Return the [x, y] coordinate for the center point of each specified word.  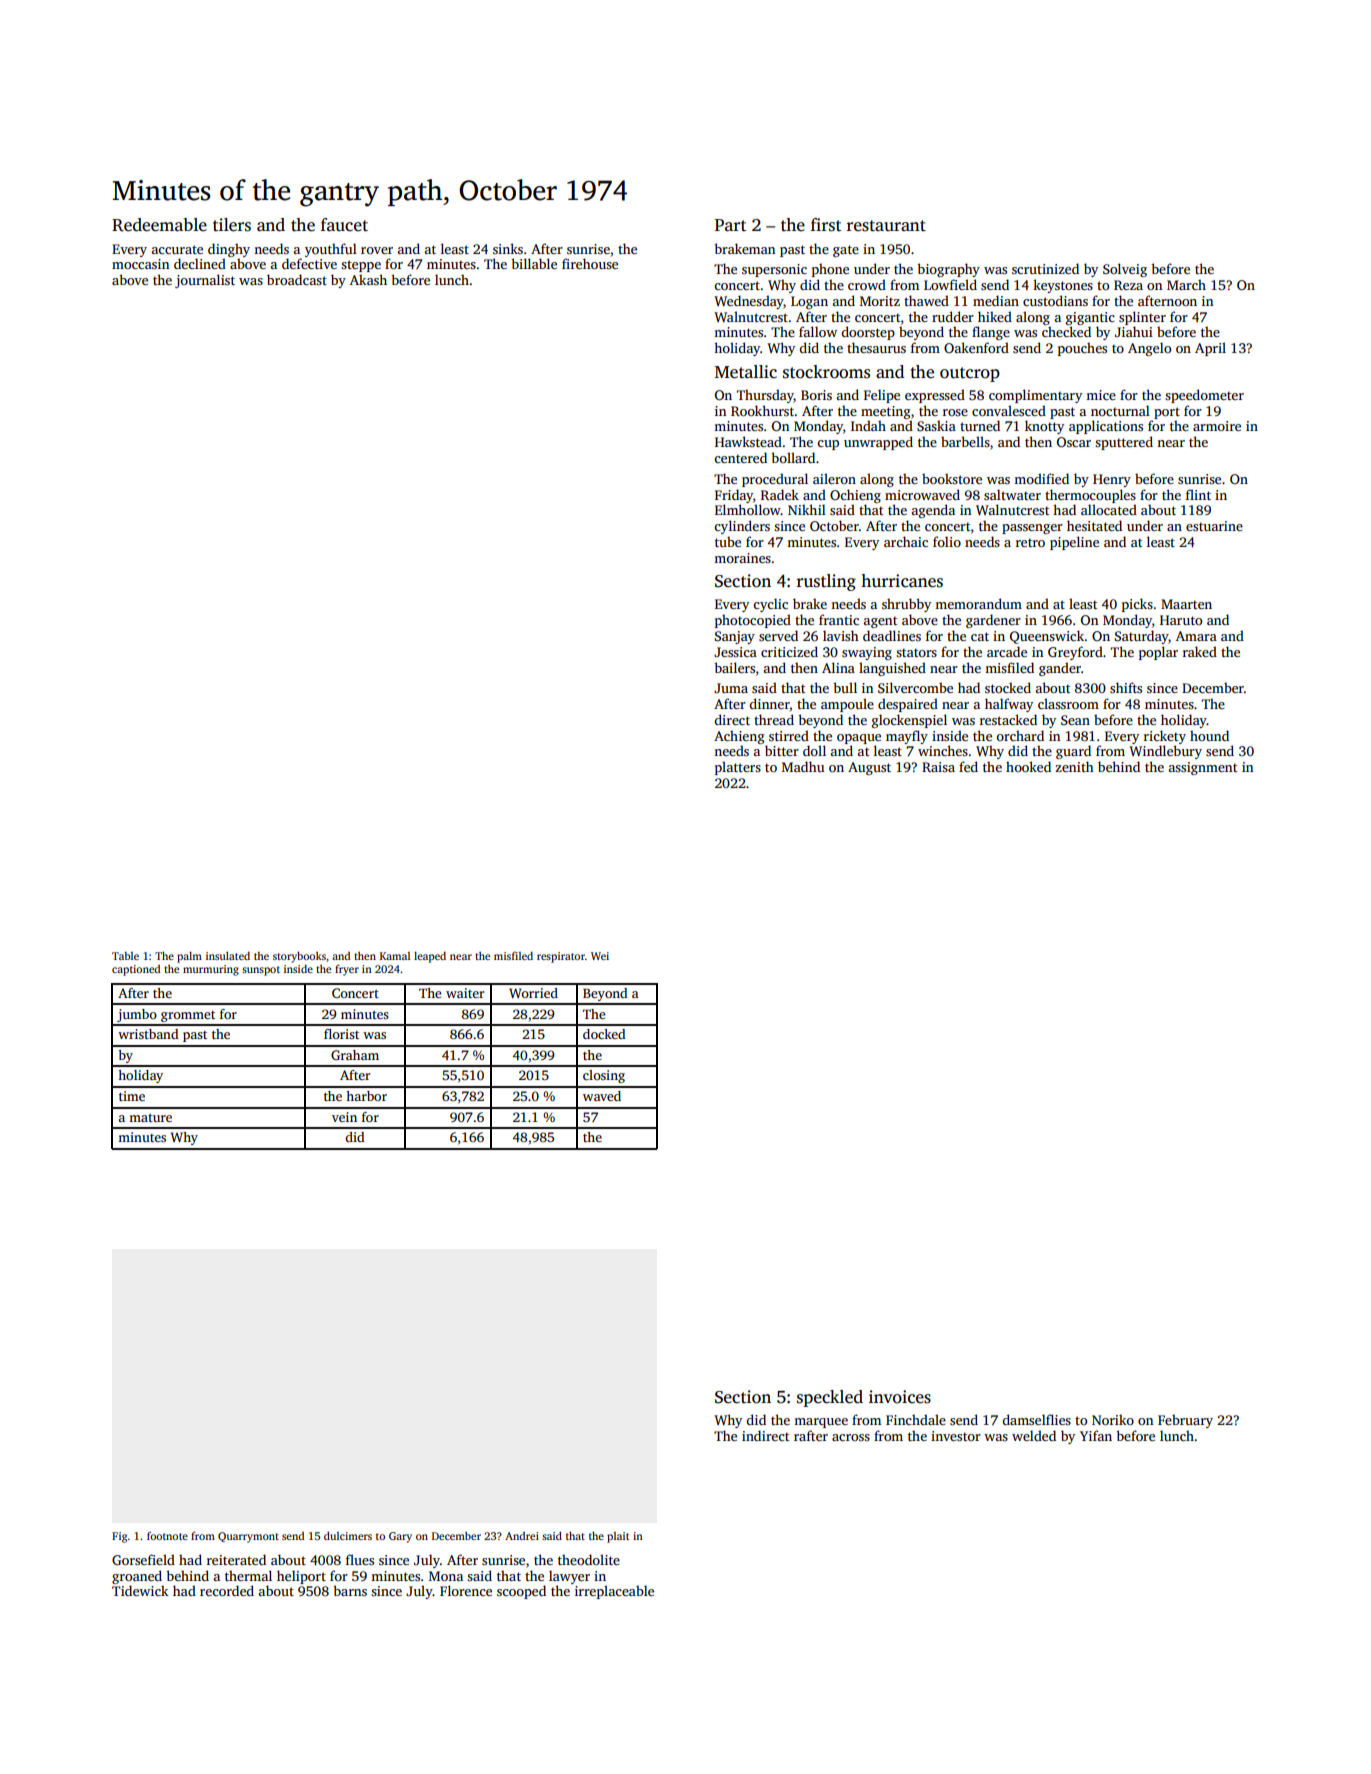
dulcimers [348, 1536]
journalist [205, 281]
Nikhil [807, 509]
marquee [821, 1423]
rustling [826, 582]
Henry [1112, 480]
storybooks [299, 957]
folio [947, 541]
